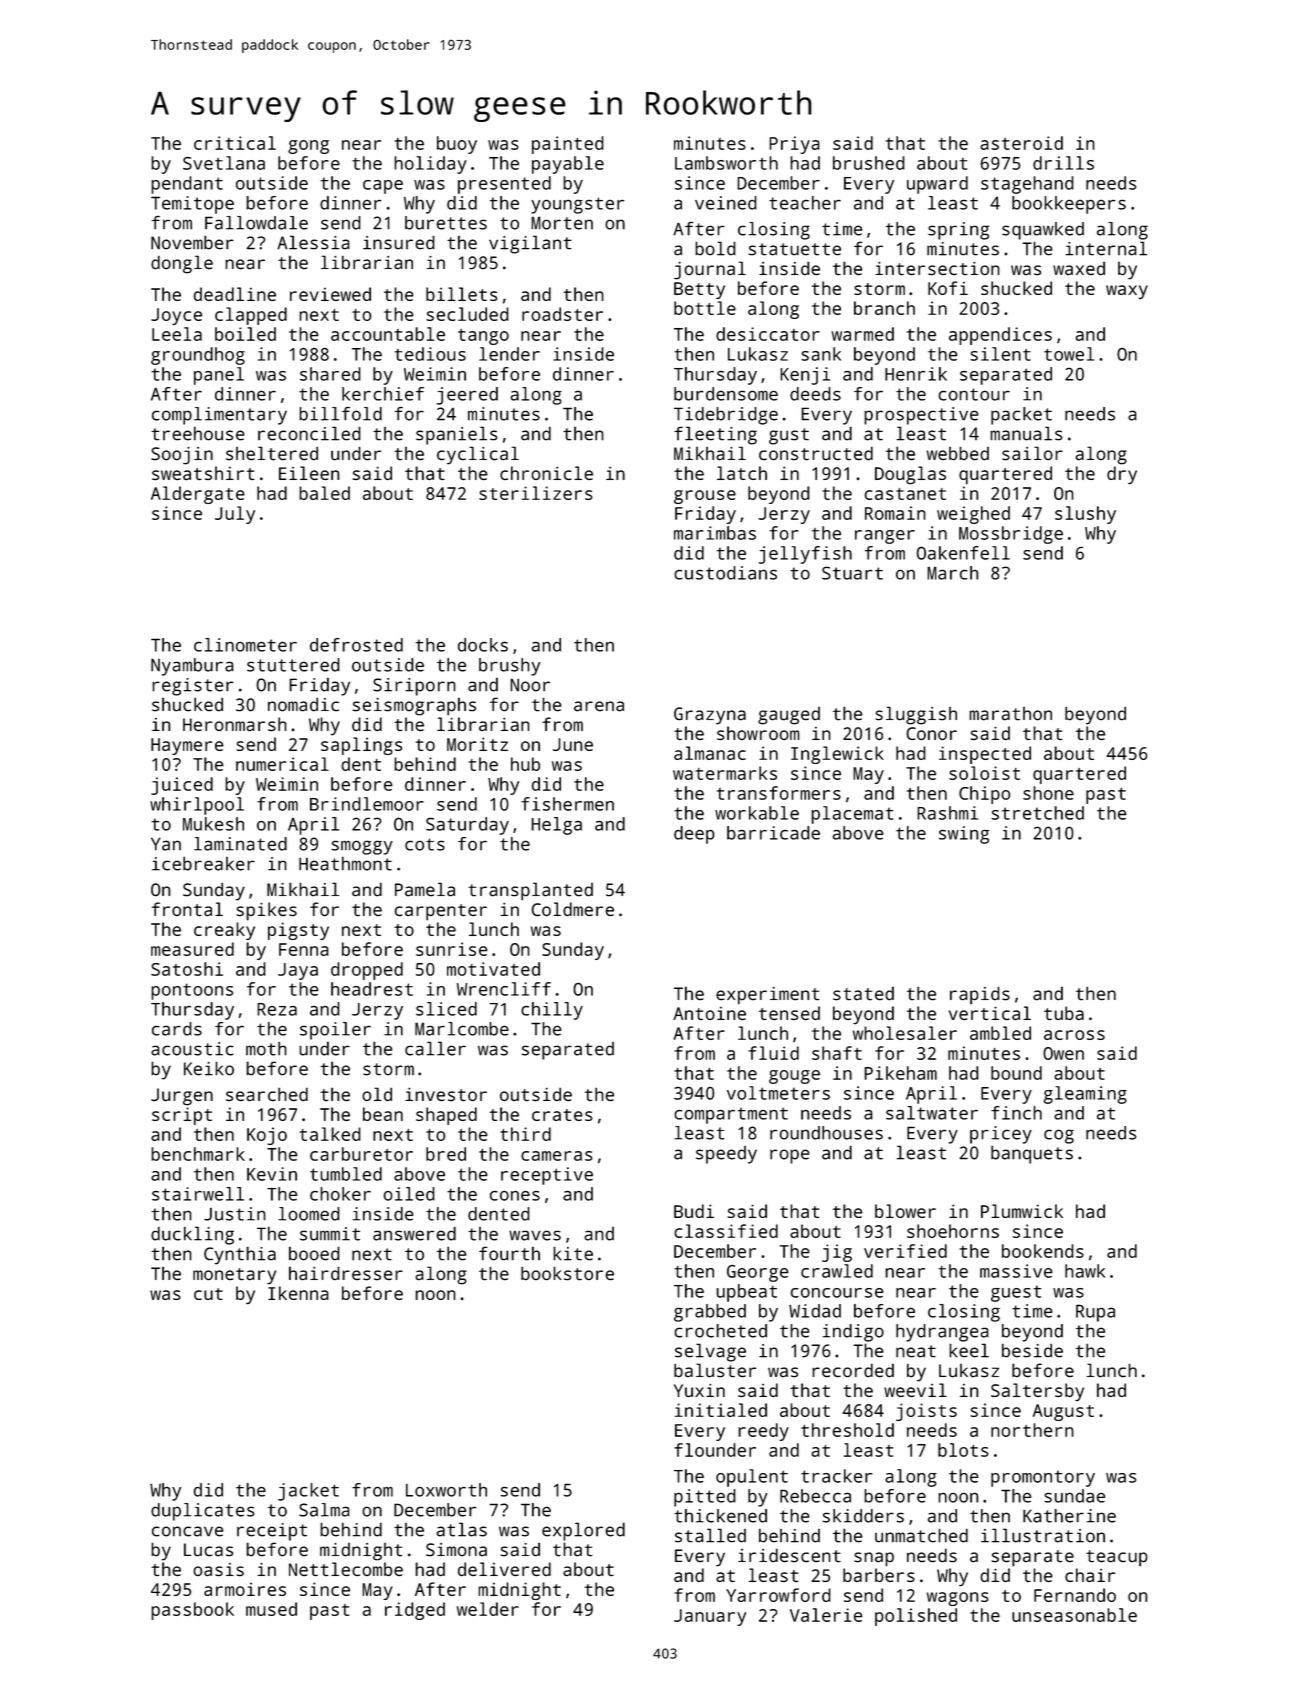 The image size is (1306, 1690). What do you see at coordinates (192, 1611) in the screenshot?
I see `passbook` at bounding box center [192, 1611].
